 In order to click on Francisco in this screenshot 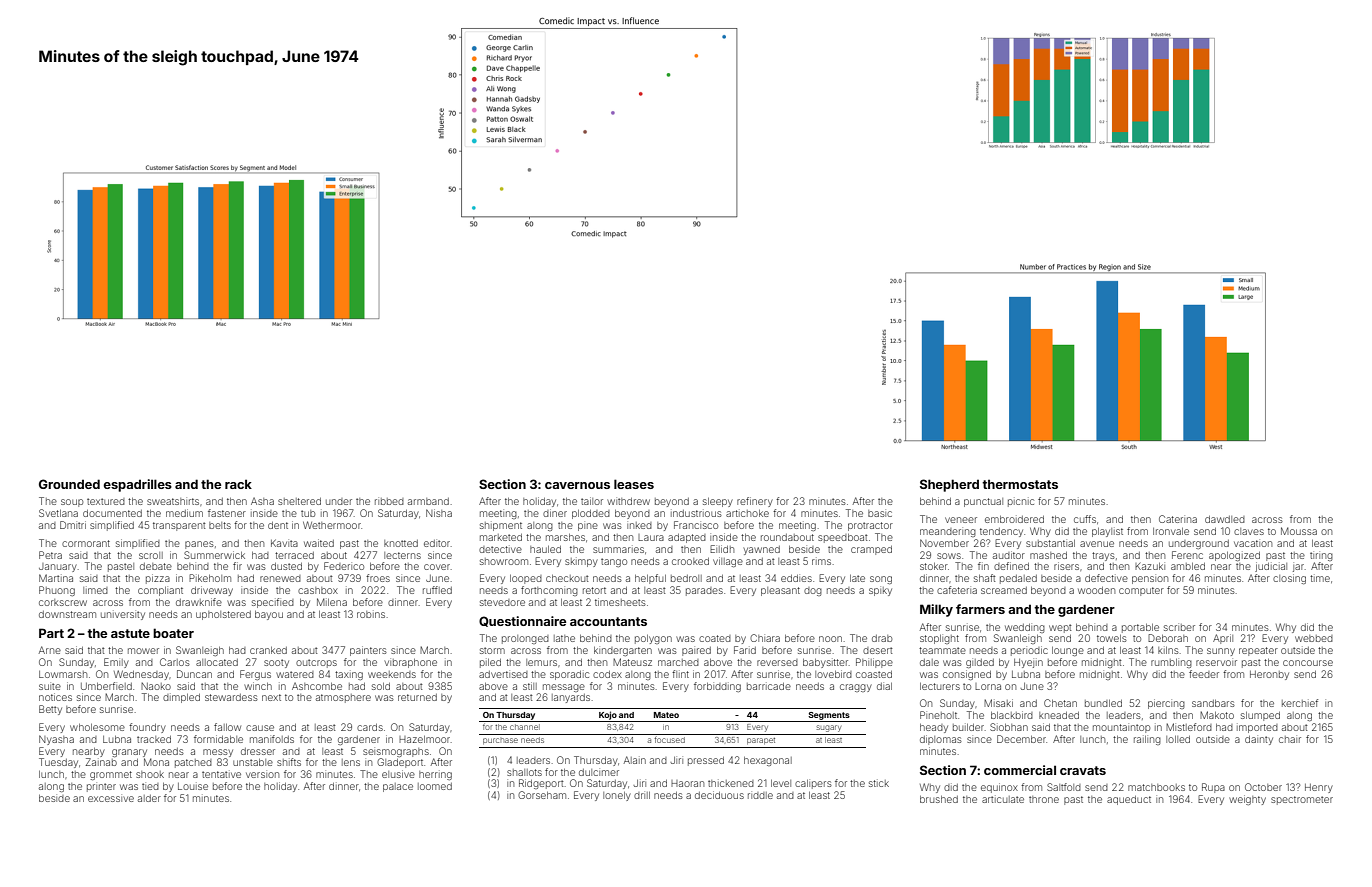, I will do `click(696, 525)`.
